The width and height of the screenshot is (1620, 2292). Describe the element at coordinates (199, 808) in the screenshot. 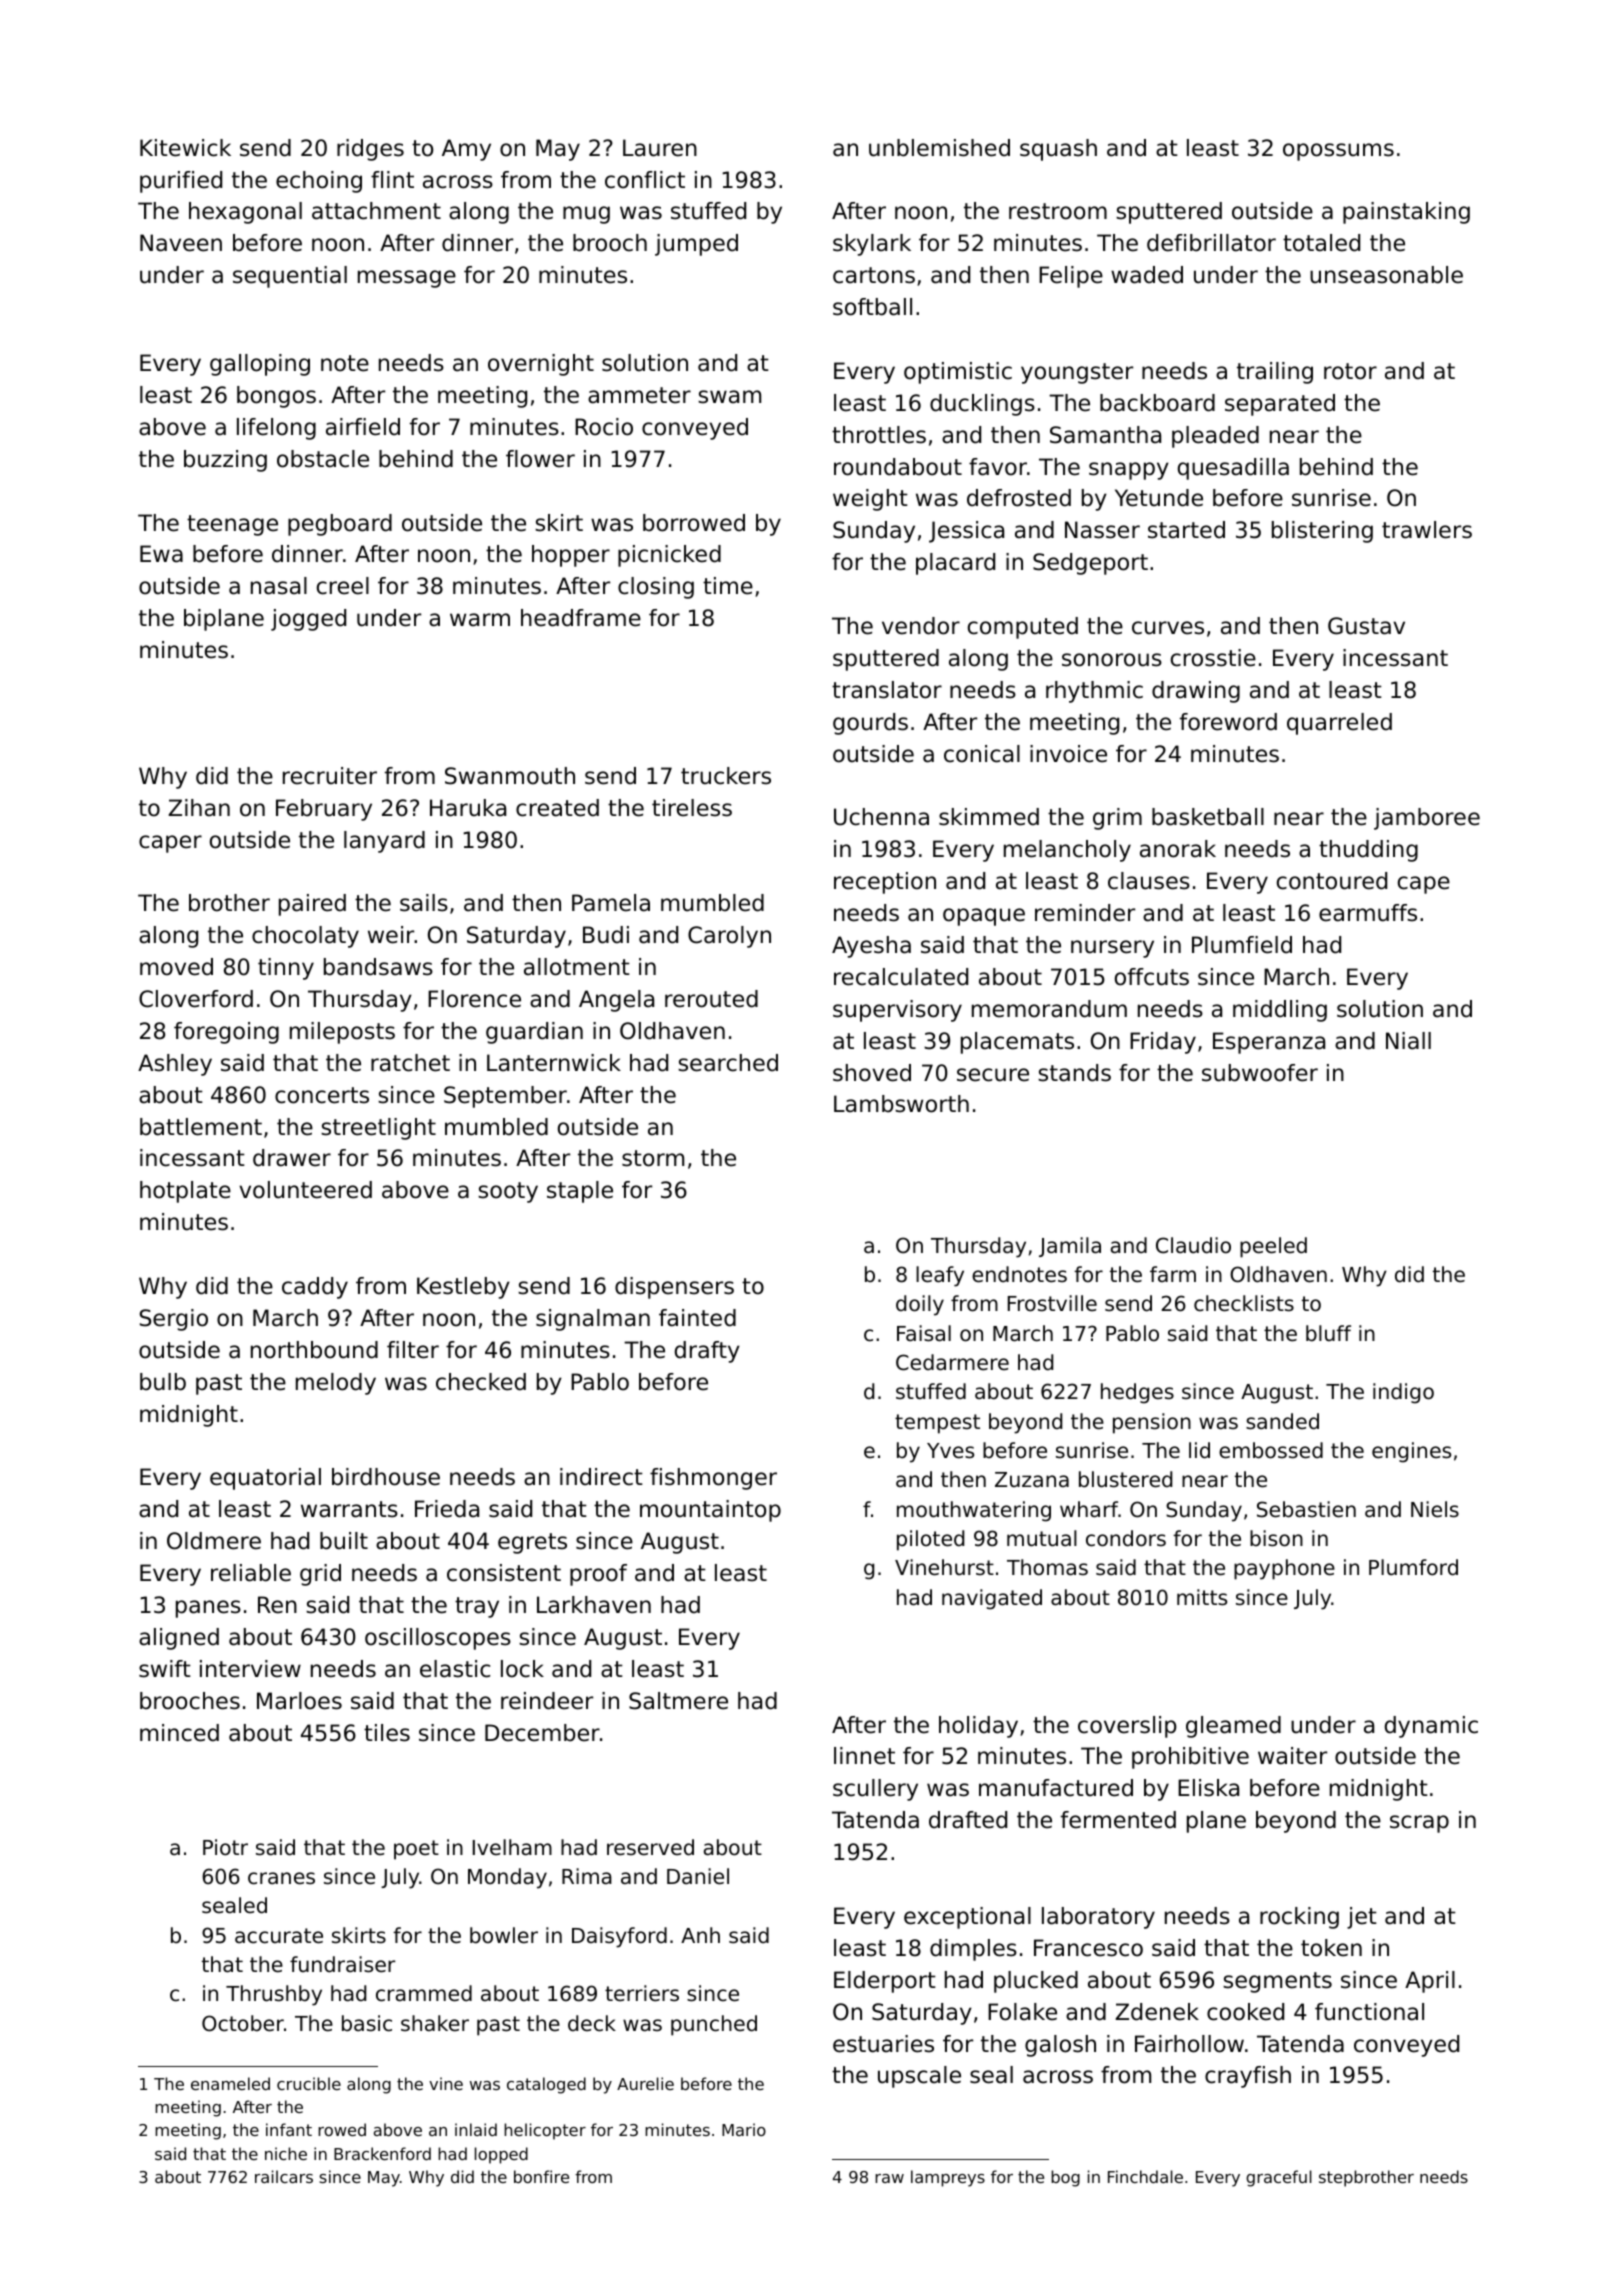

I see `Zihan` at that location.
